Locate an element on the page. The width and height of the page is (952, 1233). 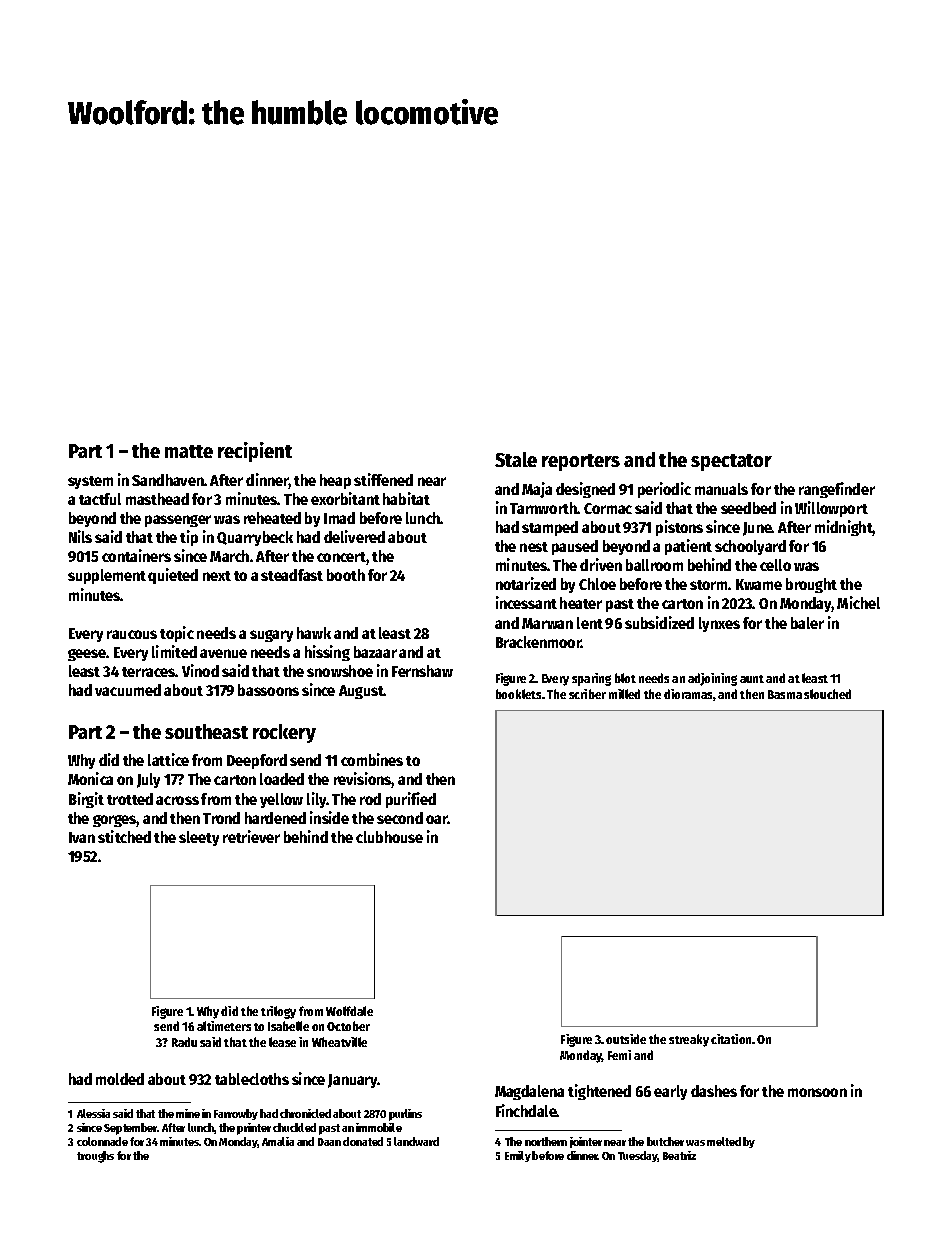
Cormac is located at coordinates (608, 508).
